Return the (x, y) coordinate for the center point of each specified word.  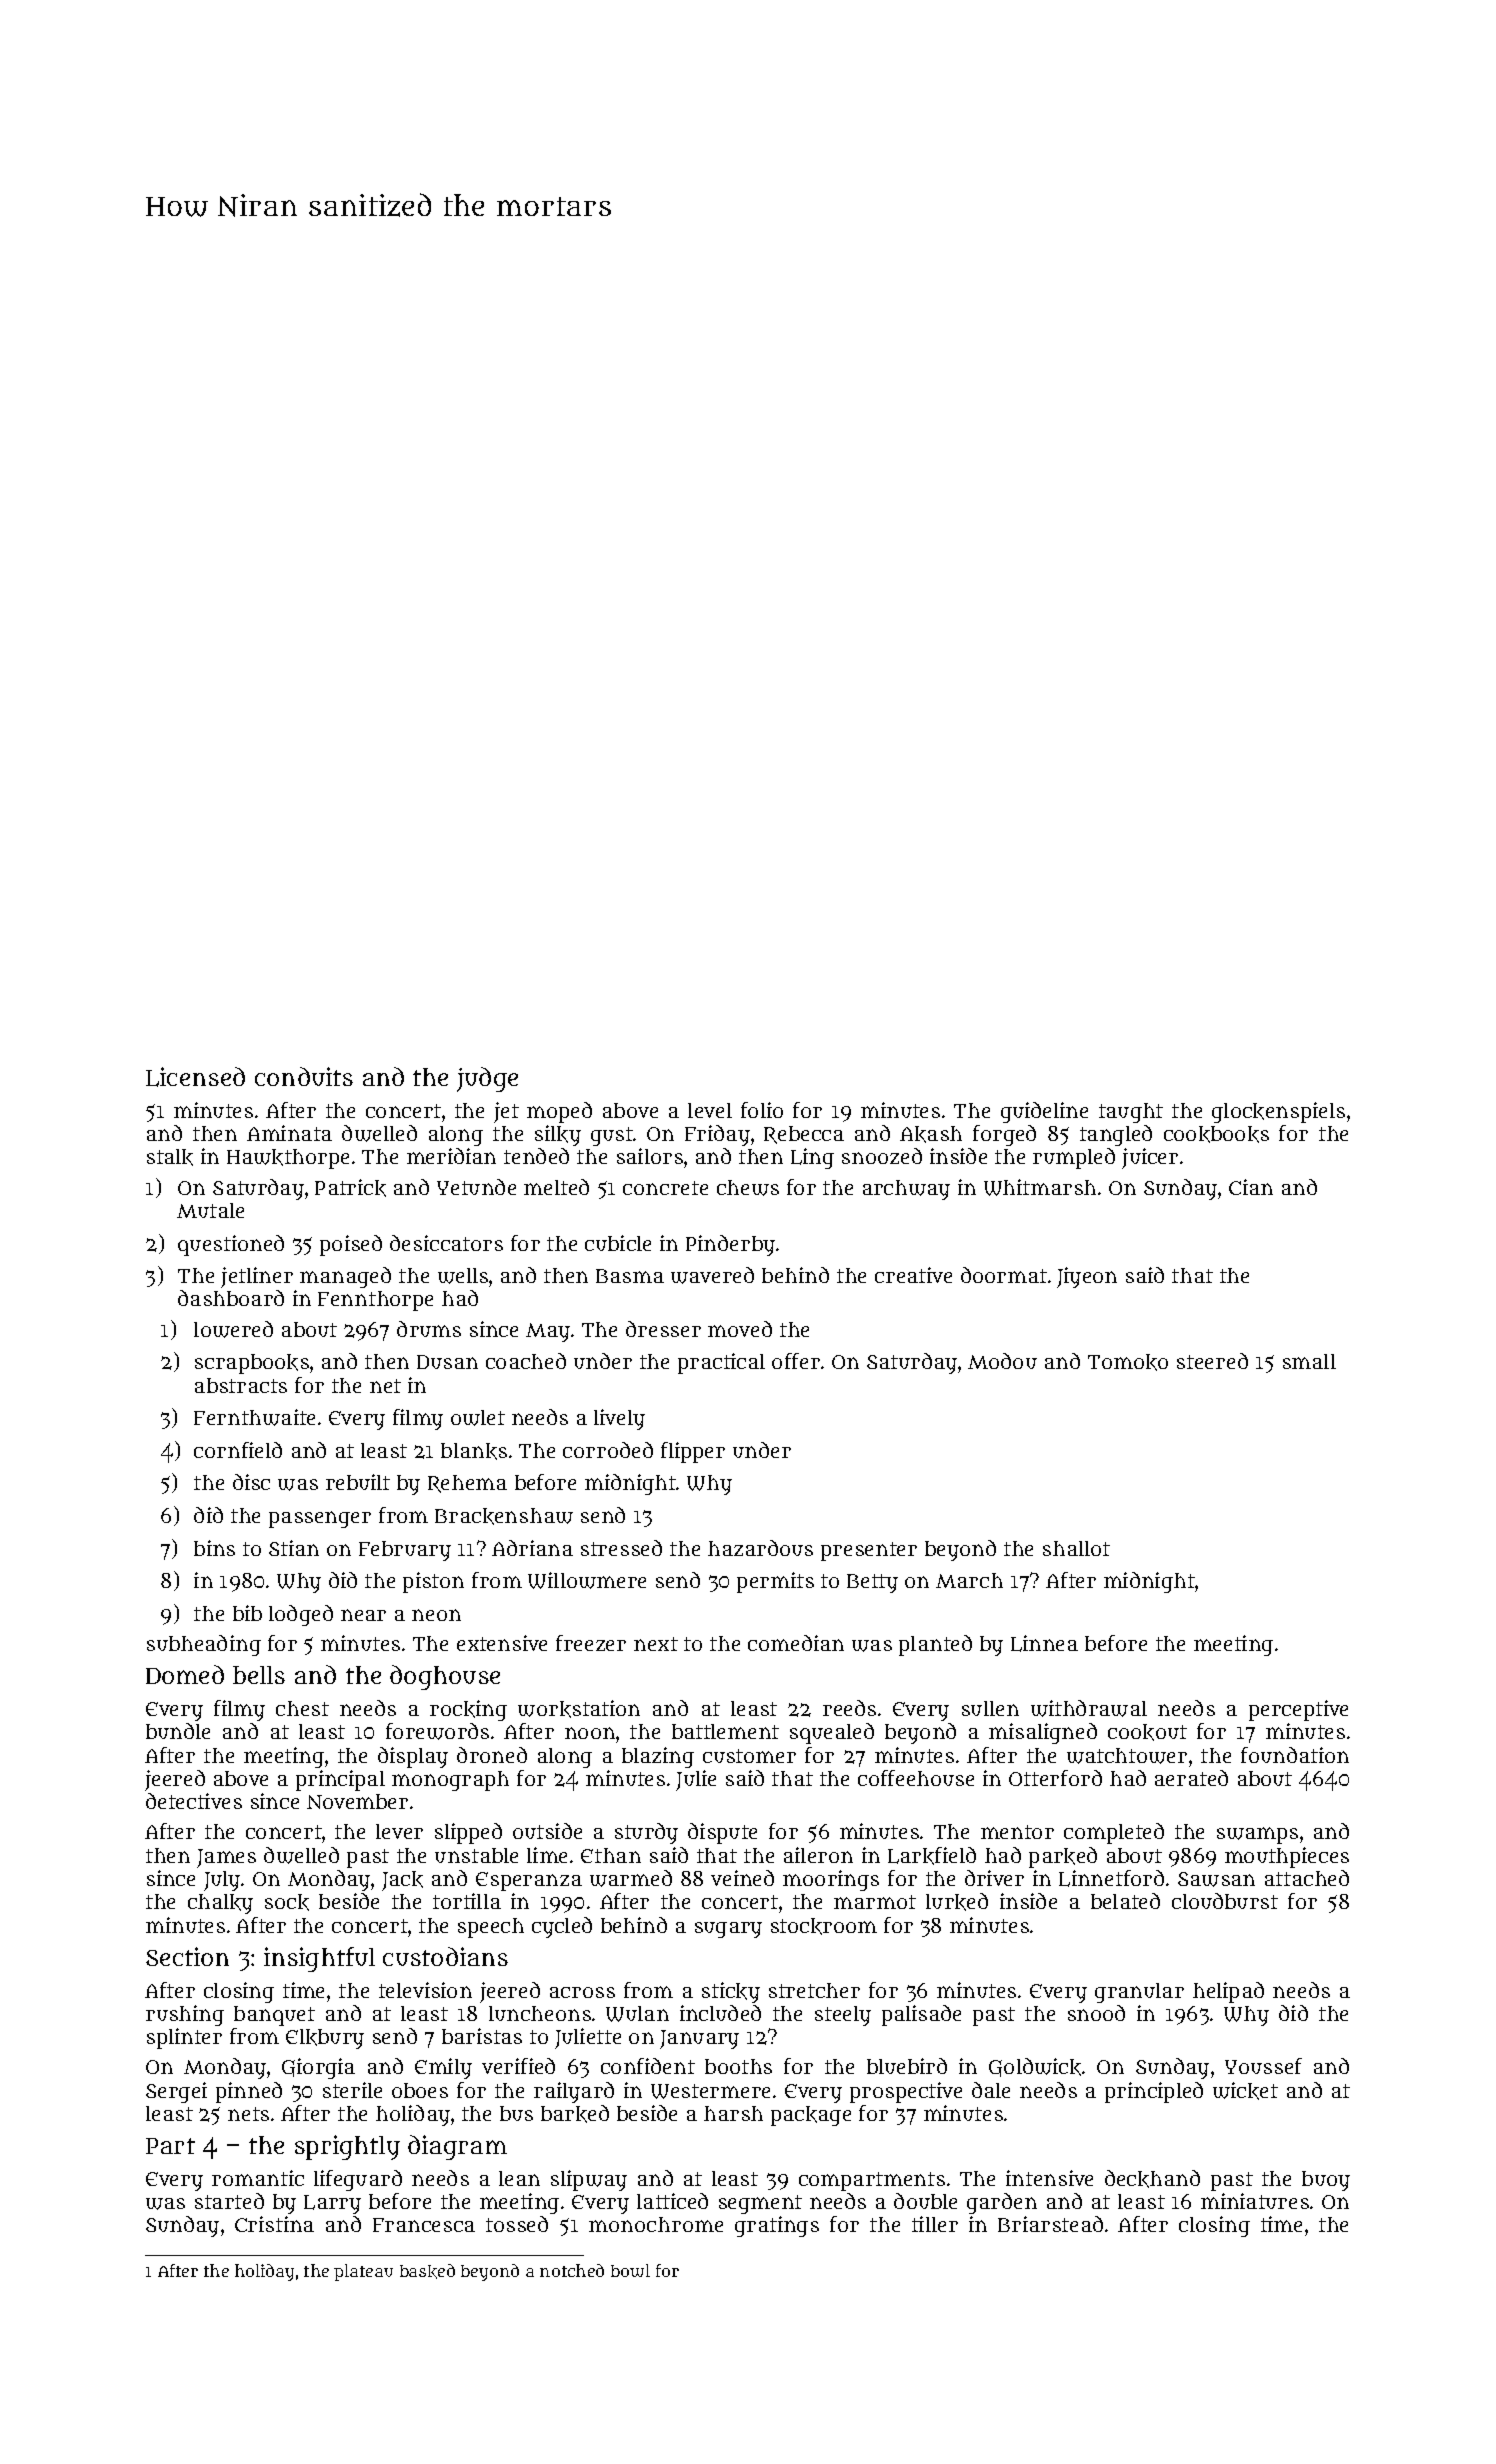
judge (487, 1079)
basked (427, 2271)
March (969, 1580)
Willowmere (587, 1580)
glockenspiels (1278, 1112)
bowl (630, 2270)
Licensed (195, 1077)
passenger (320, 1519)
